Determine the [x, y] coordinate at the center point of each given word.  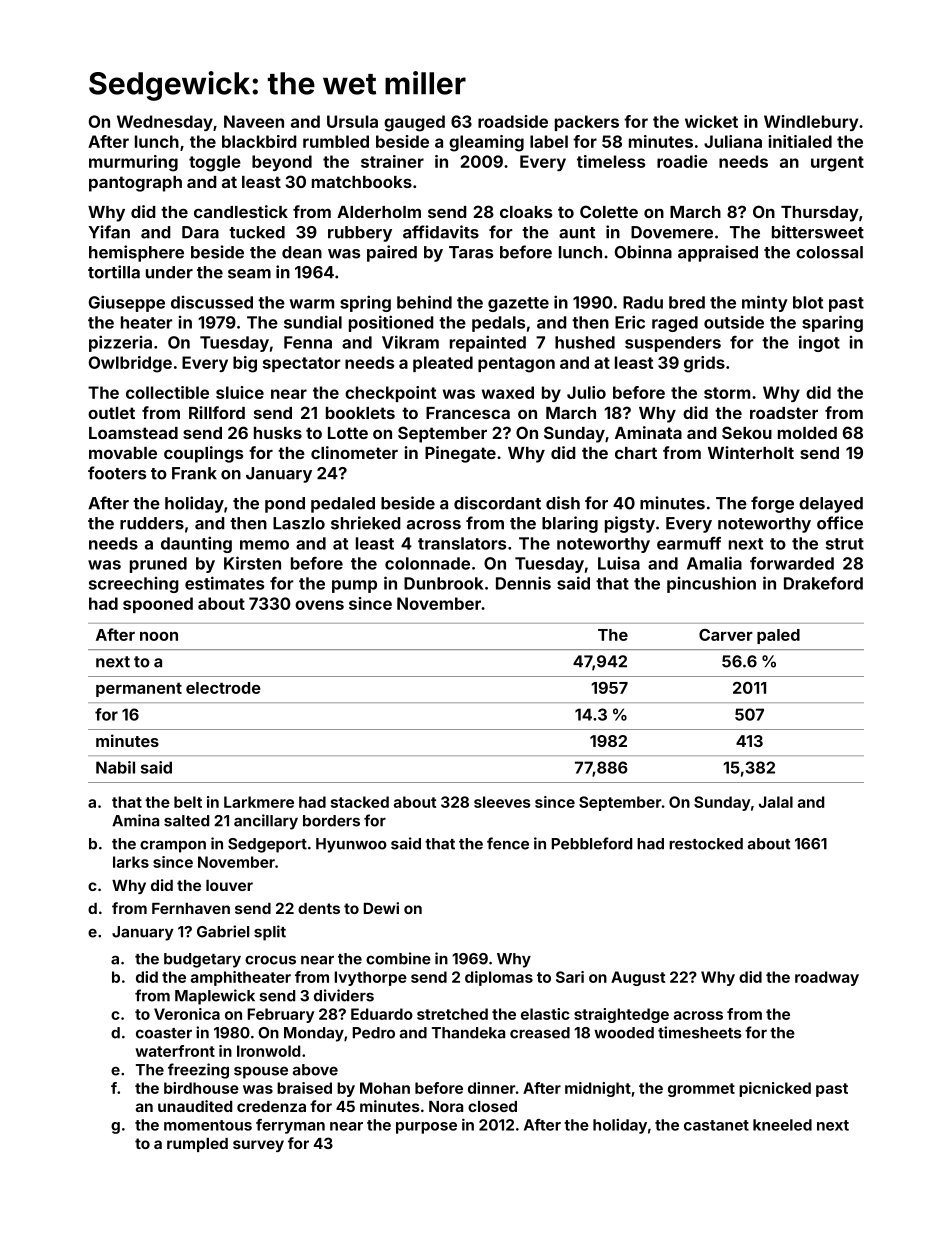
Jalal [776, 802]
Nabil [115, 767]
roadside [513, 121]
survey [258, 1146]
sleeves [502, 802]
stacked [360, 802]
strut [845, 544]
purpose [426, 1128]
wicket [711, 121]
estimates [224, 583]
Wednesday [165, 123]
